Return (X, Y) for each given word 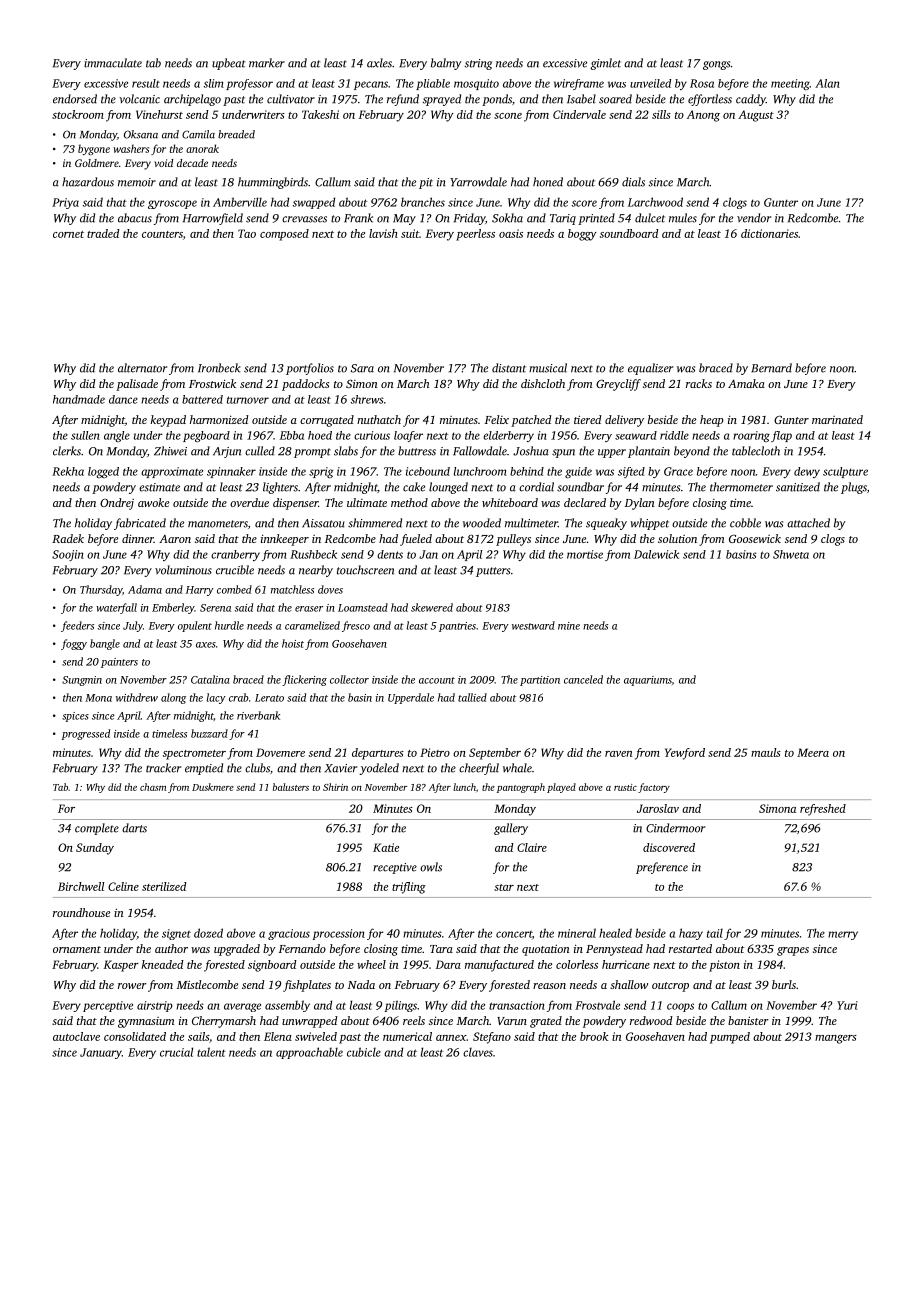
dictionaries (769, 233)
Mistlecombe (207, 984)
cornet (68, 234)
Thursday (101, 590)
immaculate (113, 63)
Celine (123, 886)
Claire (532, 847)
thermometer (741, 487)
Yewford (685, 754)
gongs (716, 65)
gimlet (605, 64)
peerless (475, 235)
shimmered (375, 523)
